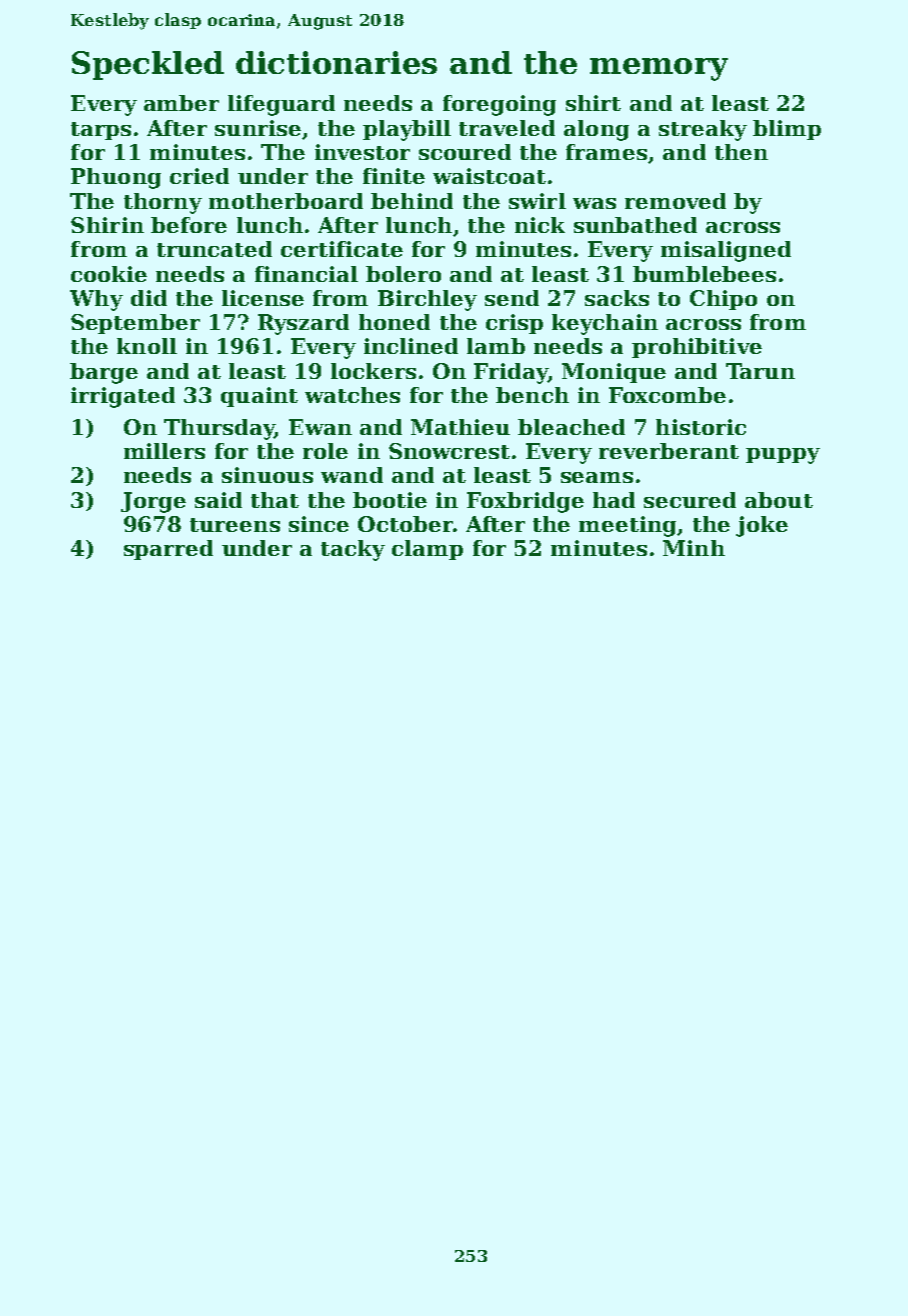 The height and width of the image is (1316, 908). Describe the element at coordinates (101, 131) in the image. I see `tarps` at that location.
